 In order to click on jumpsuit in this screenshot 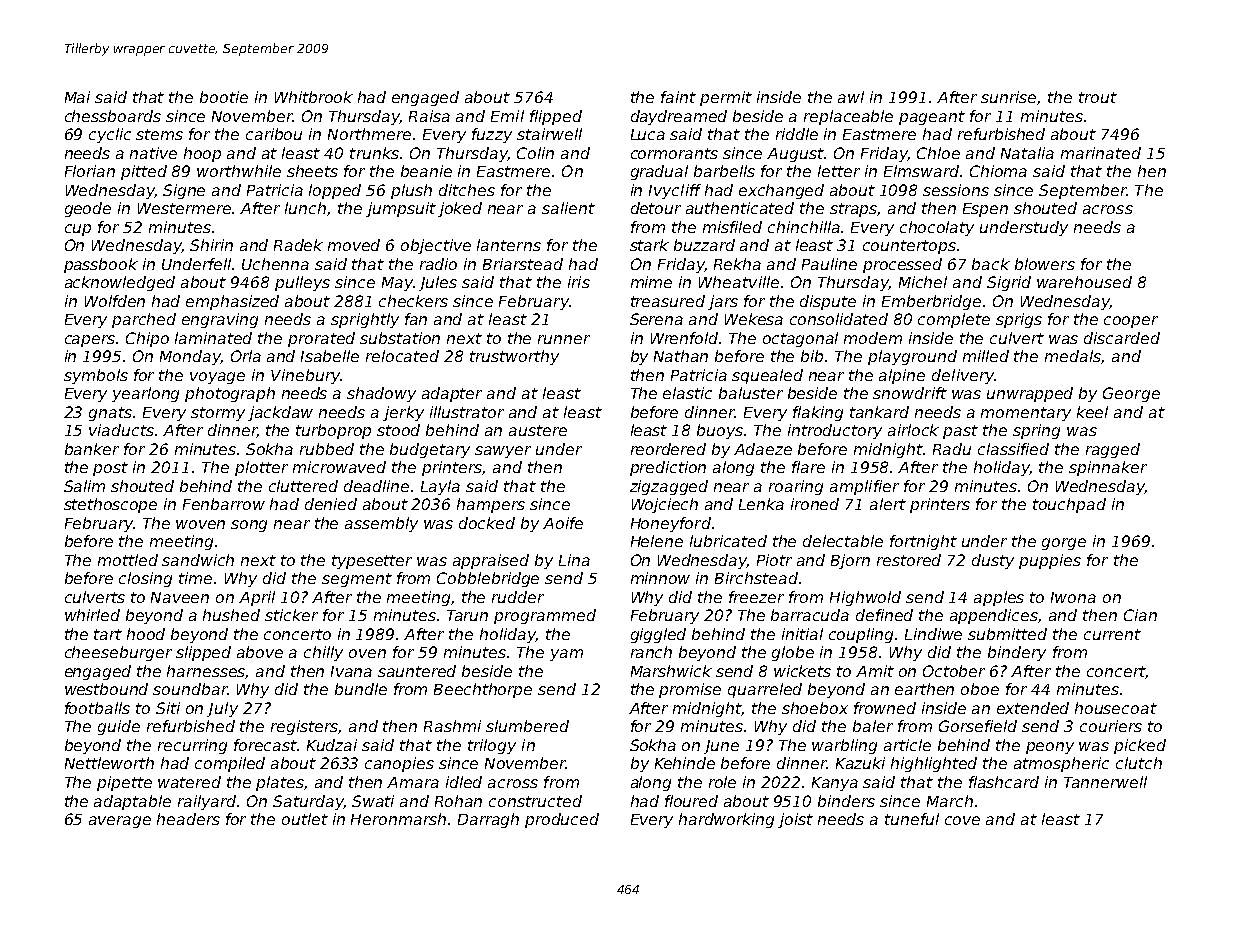, I will do `click(401, 209)`.
